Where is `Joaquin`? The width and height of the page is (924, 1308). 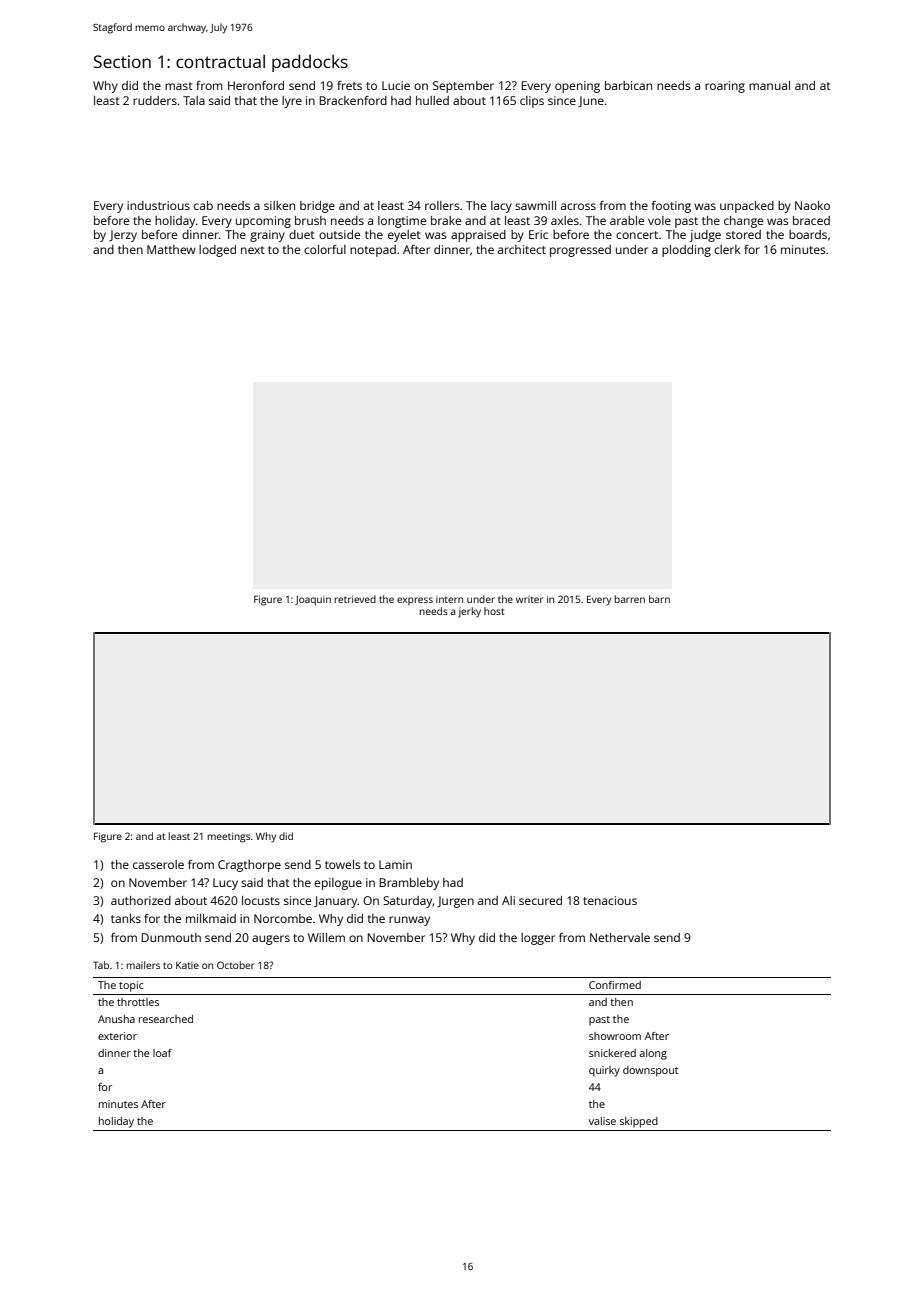 Joaquin is located at coordinates (313, 600).
